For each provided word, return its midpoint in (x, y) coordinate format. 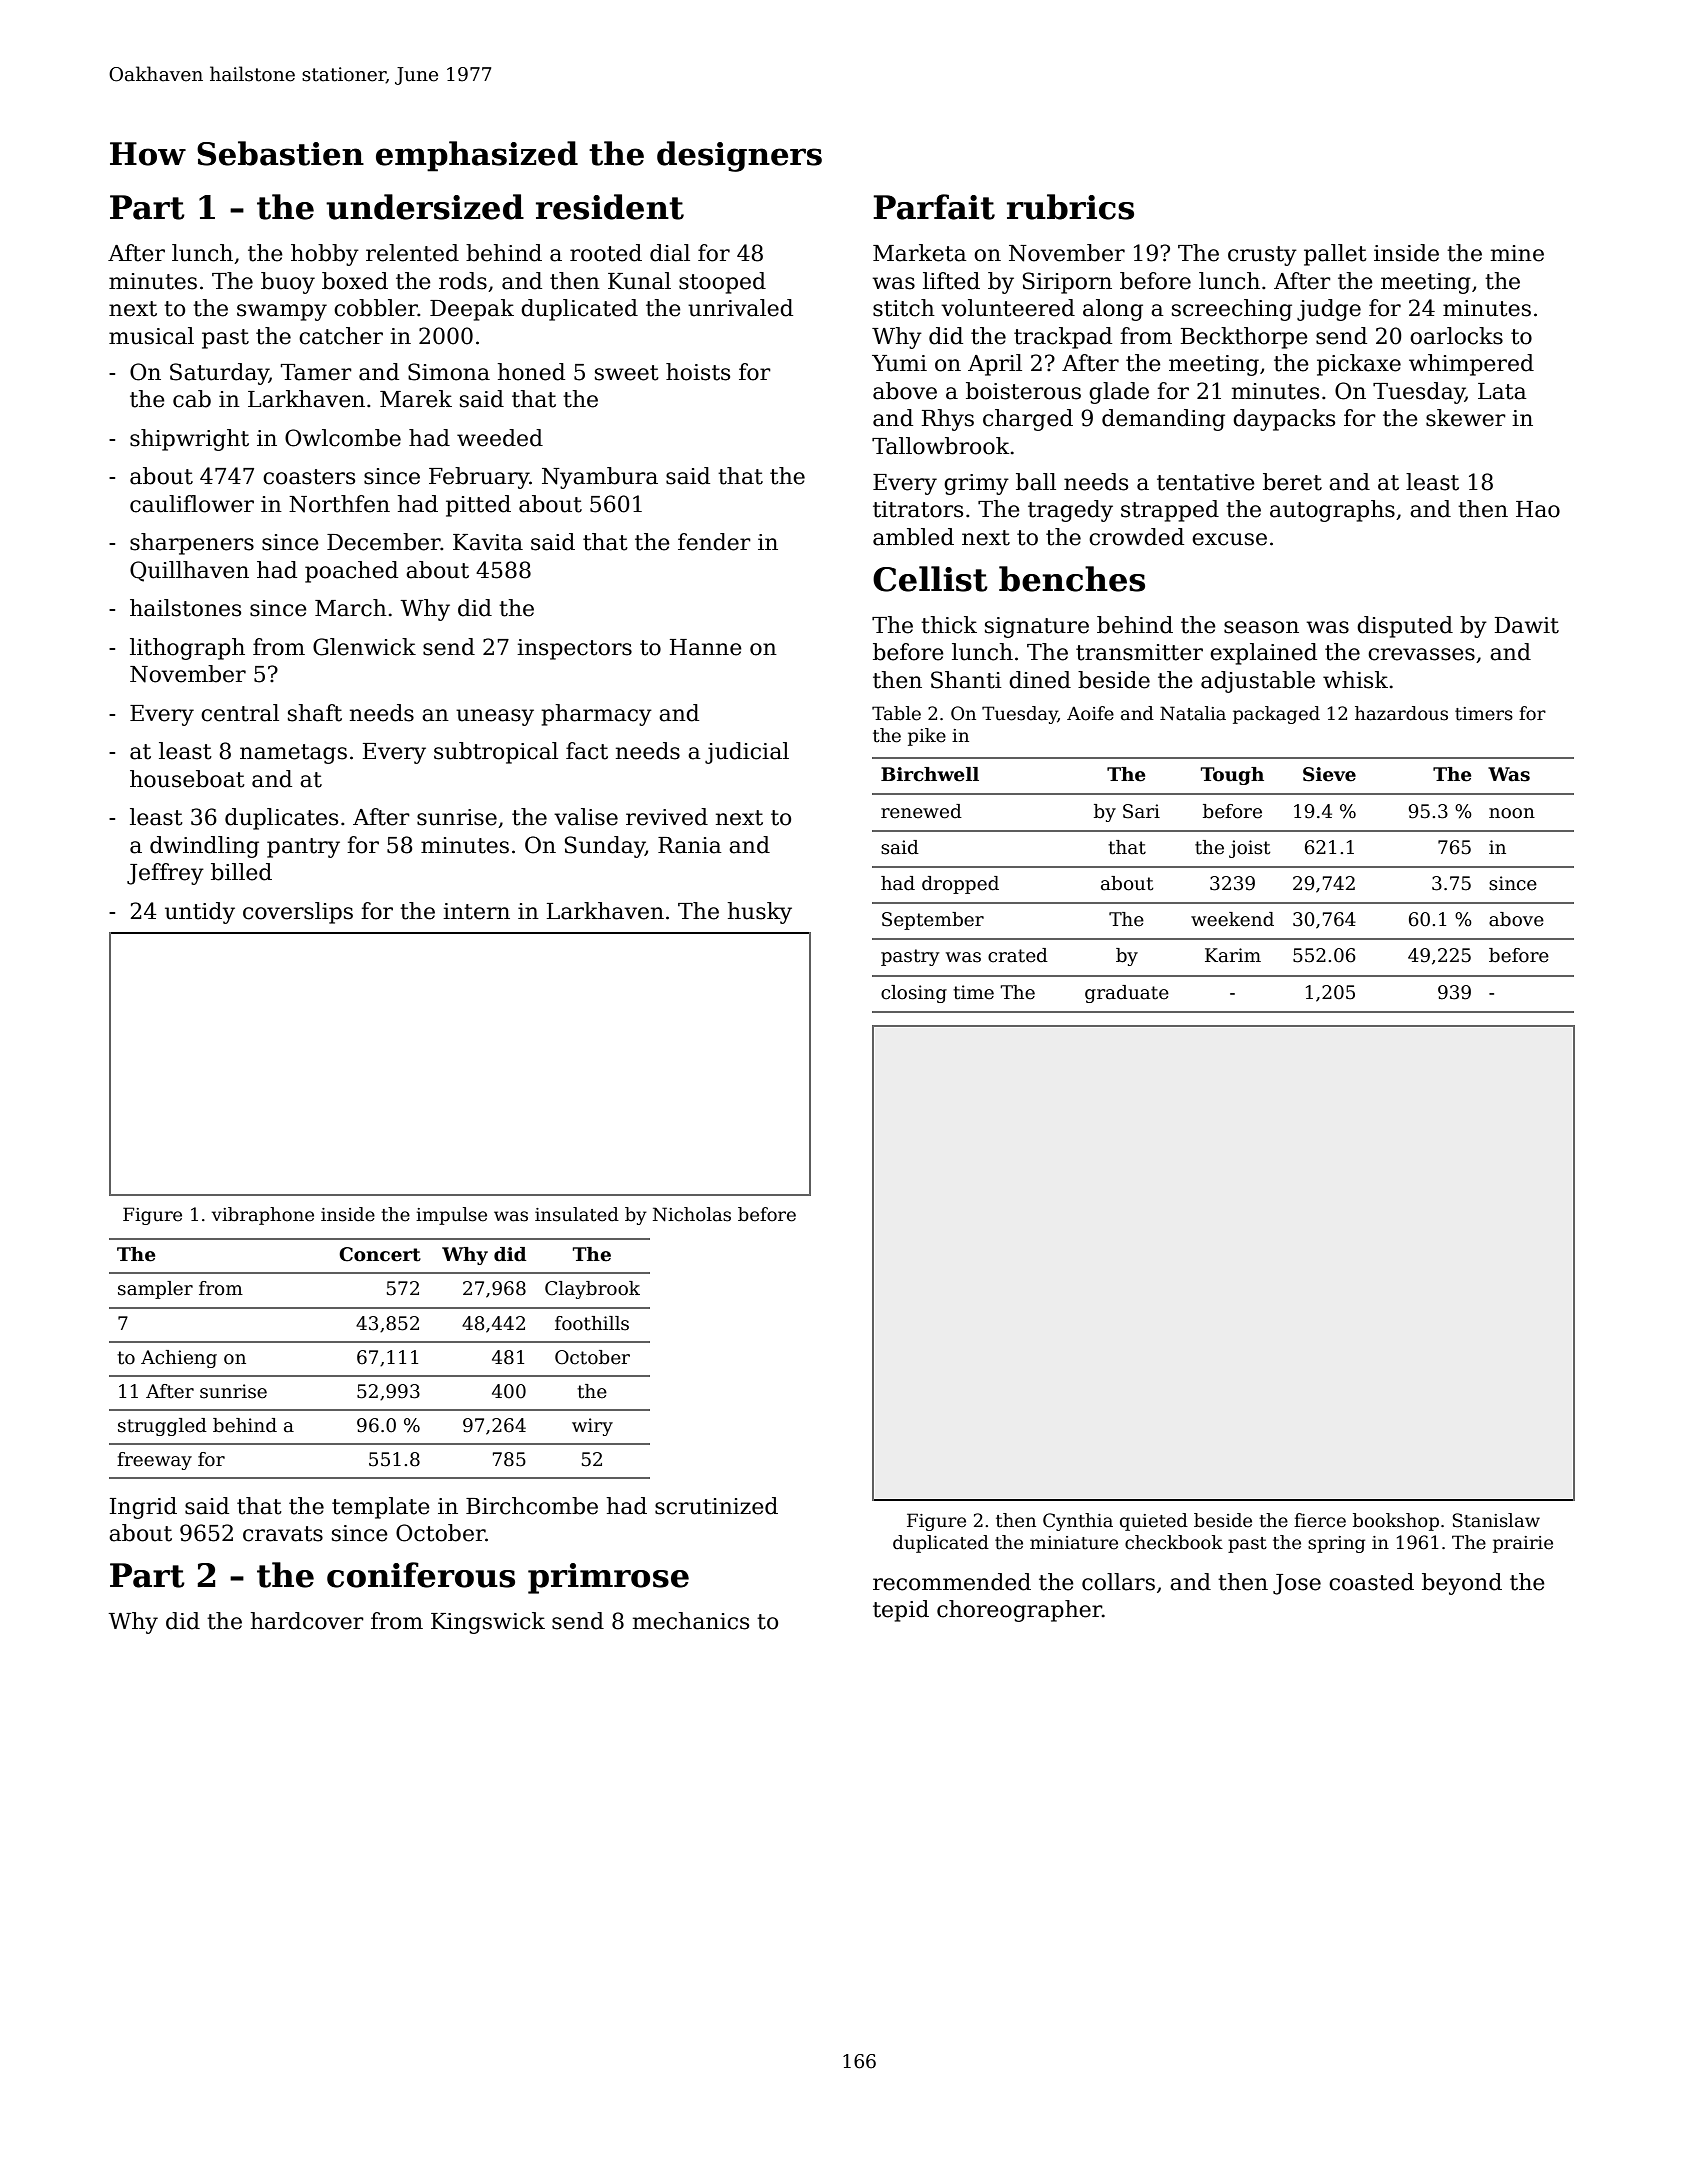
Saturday (219, 374)
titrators (918, 509)
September (933, 921)
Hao (1538, 509)
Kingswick (488, 1623)
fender (714, 542)
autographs (1332, 511)
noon (1512, 813)
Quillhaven (189, 571)
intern (476, 911)
